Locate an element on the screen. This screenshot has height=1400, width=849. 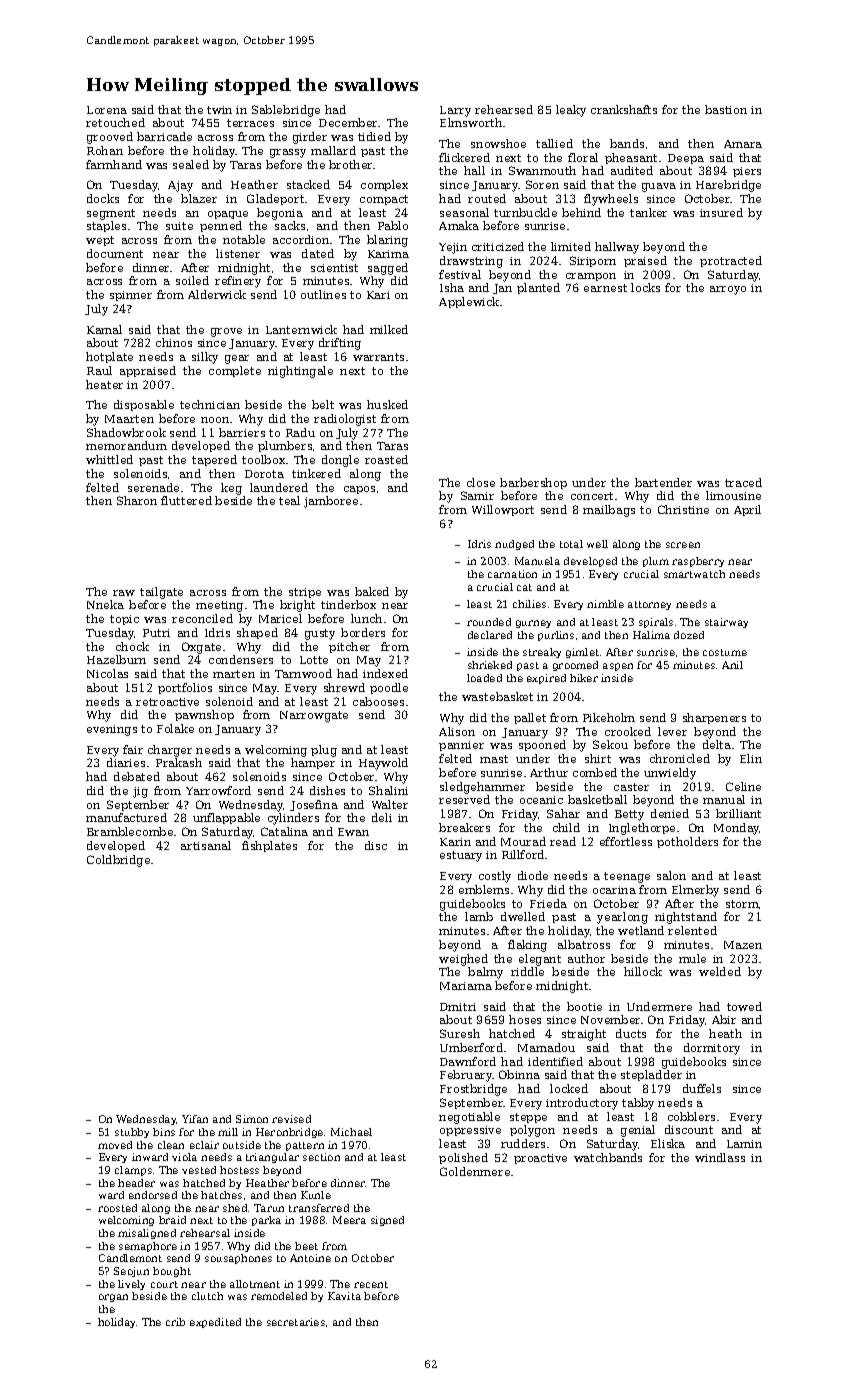
windlass is located at coordinates (720, 1157).
